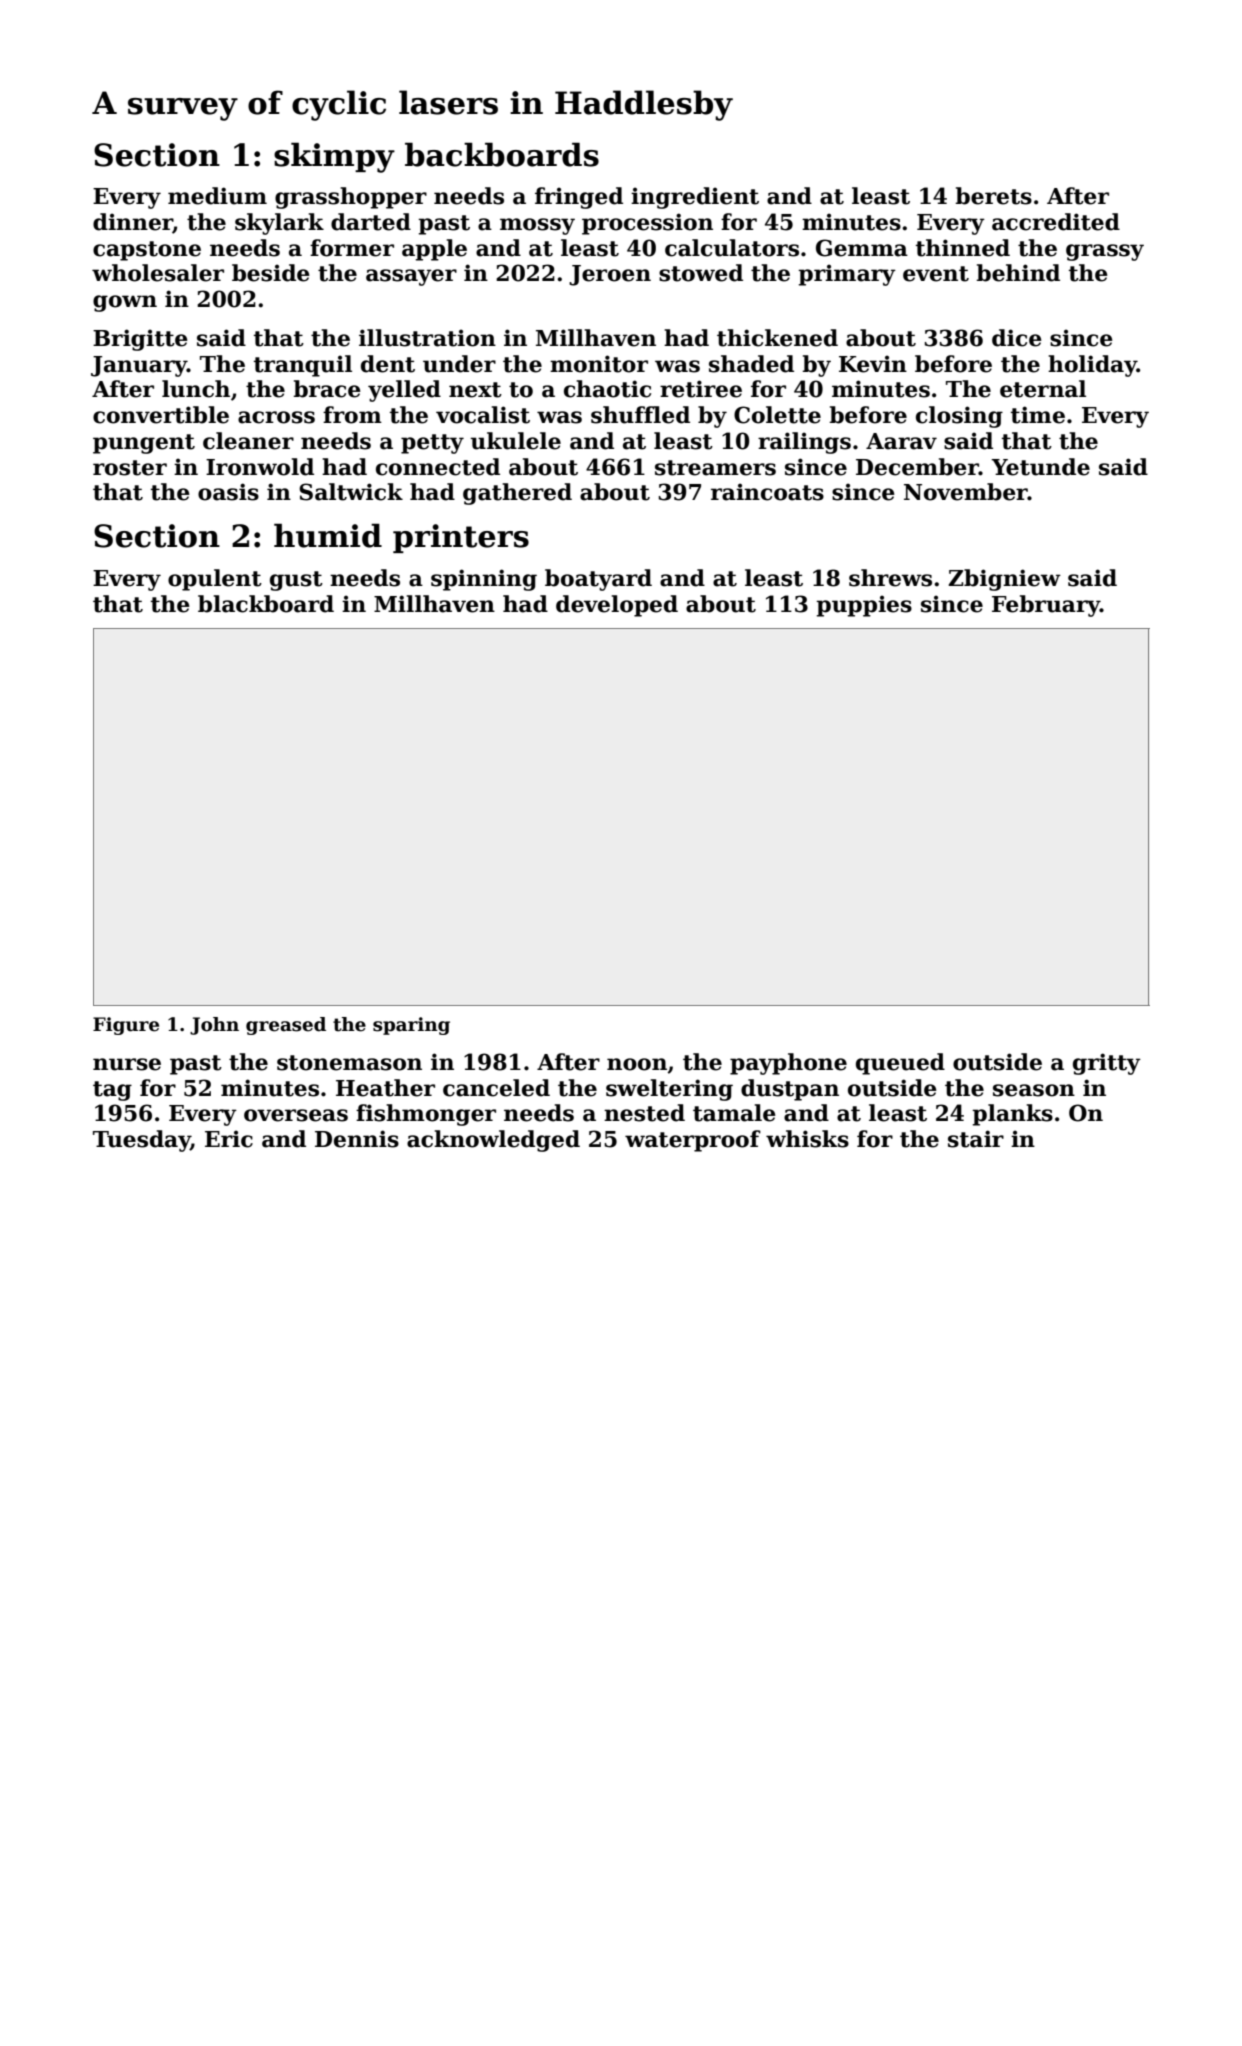  What do you see at coordinates (334, 157) in the screenshot?
I see `skimpy` at bounding box center [334, 157].
